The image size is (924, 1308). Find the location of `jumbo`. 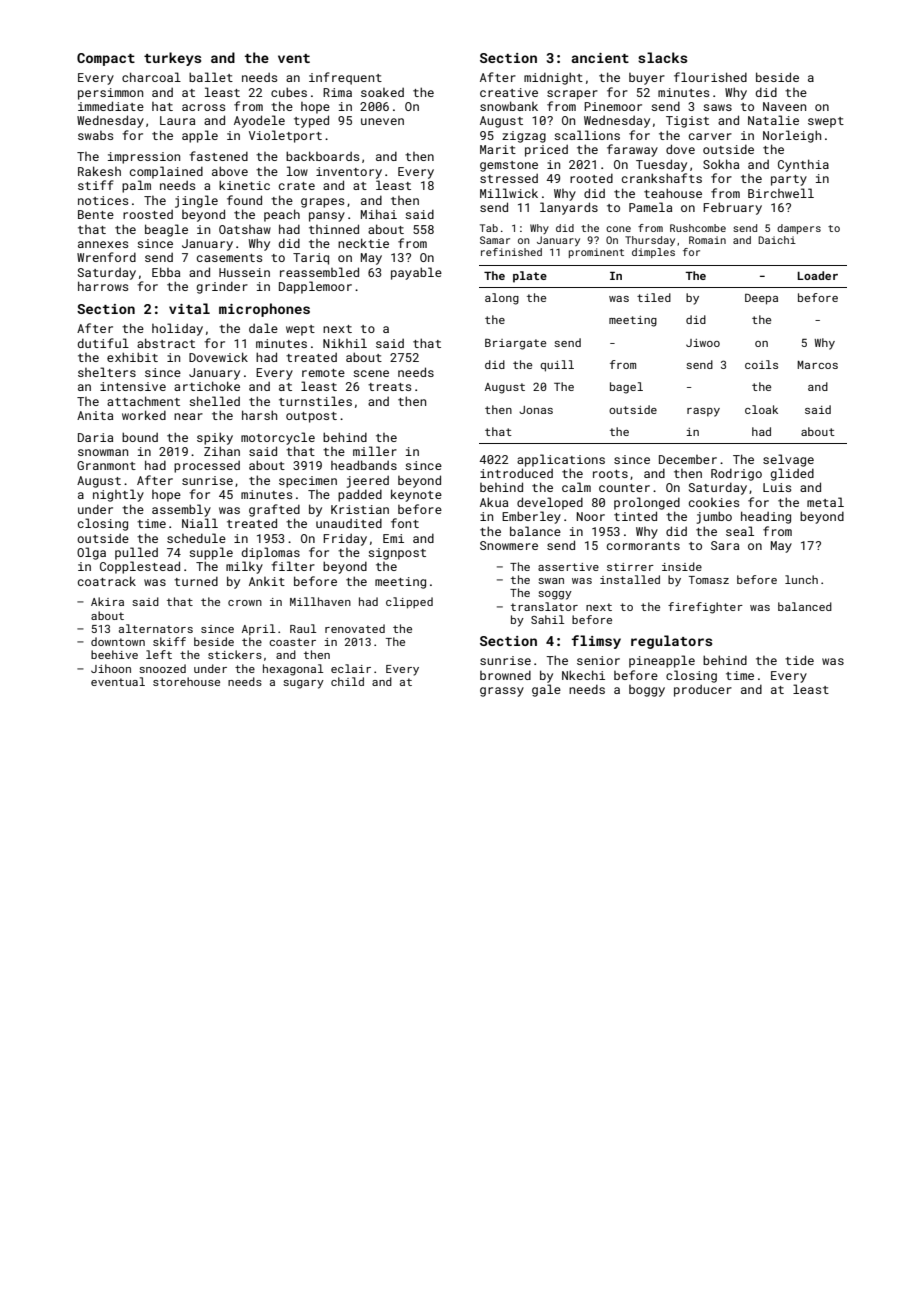

jumbo is located at coordinates (714, 517).
